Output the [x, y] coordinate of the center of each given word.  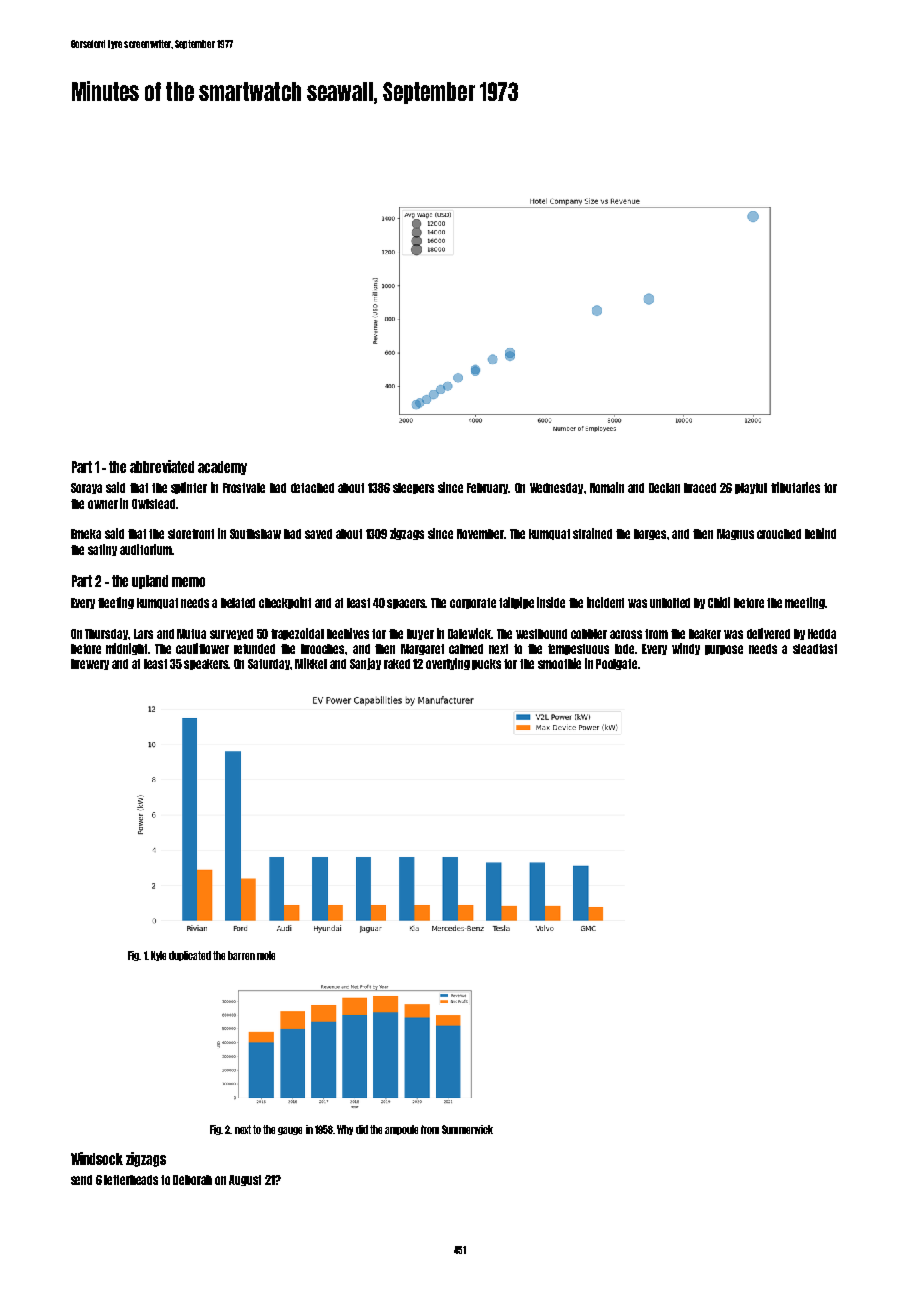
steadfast [815, 649]
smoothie [559, 663]
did [362, 1129]
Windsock [97, 1158]
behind [820, 533]
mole [266, 955]
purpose [724, 650]
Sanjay [365, 664]
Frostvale [244, 488]
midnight [126, 649]
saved [318, 534]
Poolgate [616, 664]
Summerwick [467, 1129]
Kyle [158, 956]
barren [241, 955]
